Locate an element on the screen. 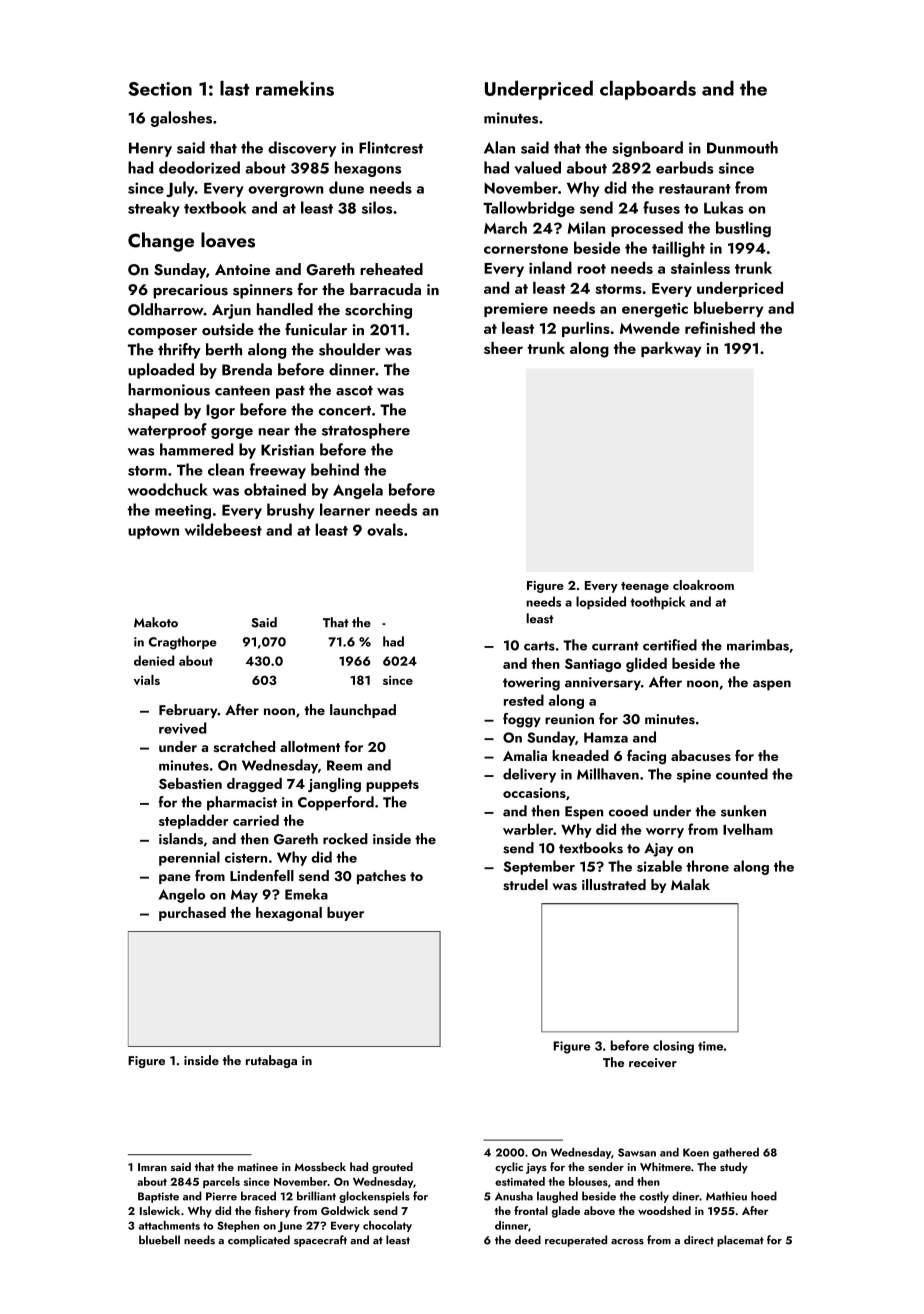  complicated is located at coordinates (259, 1241).
